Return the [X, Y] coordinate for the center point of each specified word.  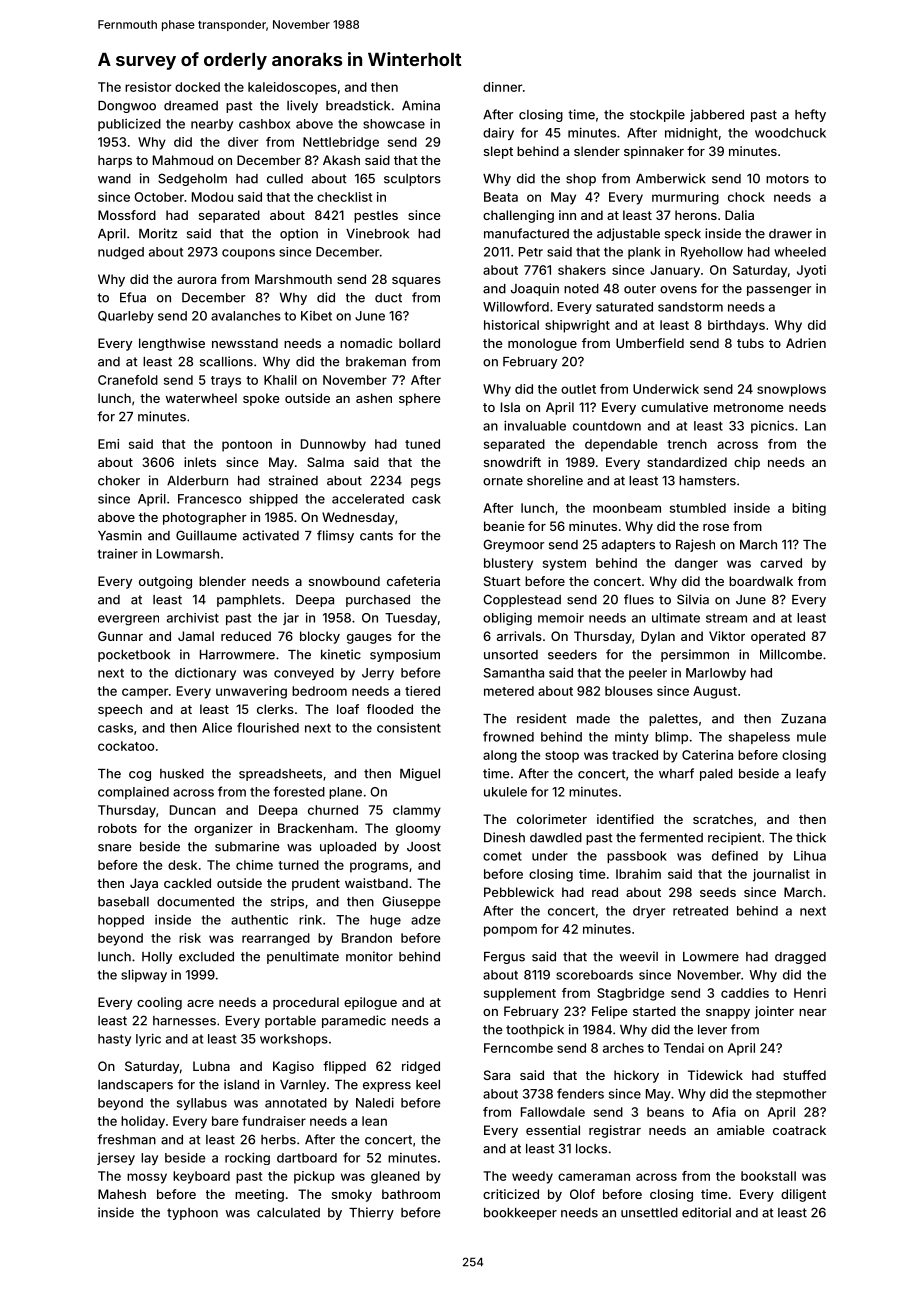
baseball [123, 902]
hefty [810, 115]
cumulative [674, 407]
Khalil [280, 380]
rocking [247, 1158]
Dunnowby [333, 445]
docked [197, 87]
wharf [676, 773]
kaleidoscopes [292, 88]
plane [345, 793]
